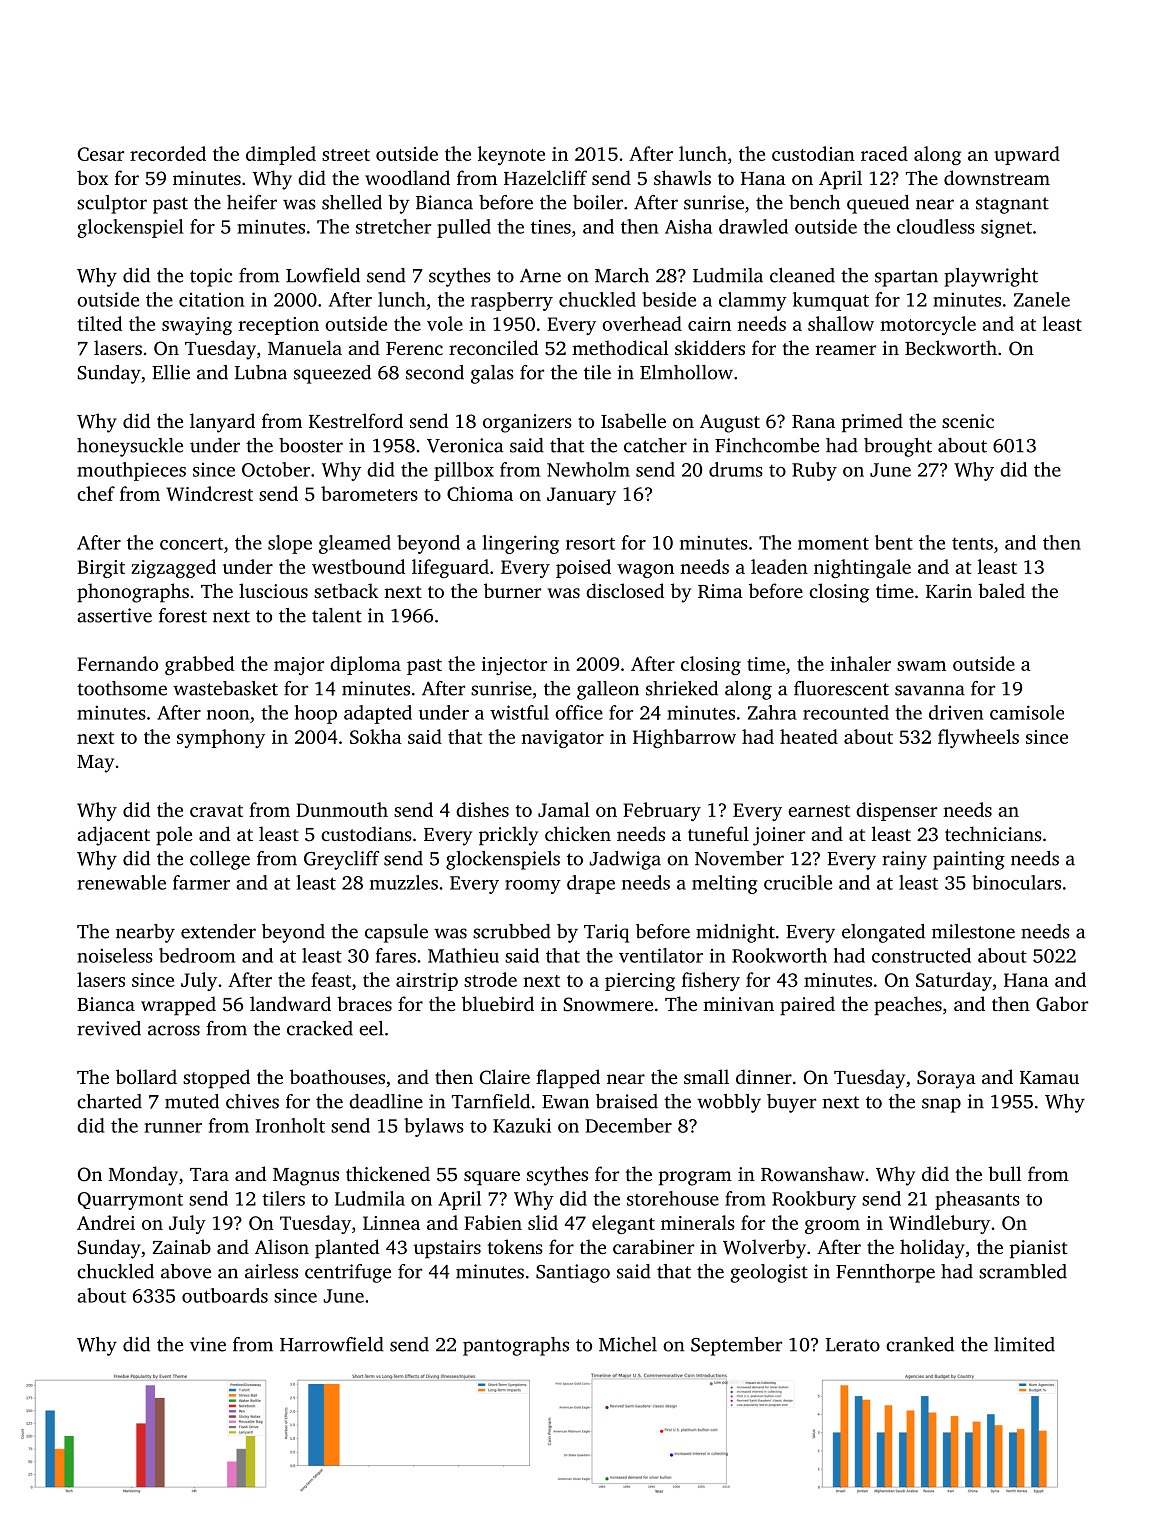 This screenshot has height=1514, width=1170. What do you see at coordinates (1027, 155) in the screenshot?
I see `upward` at bounding box center [1027, 155].
